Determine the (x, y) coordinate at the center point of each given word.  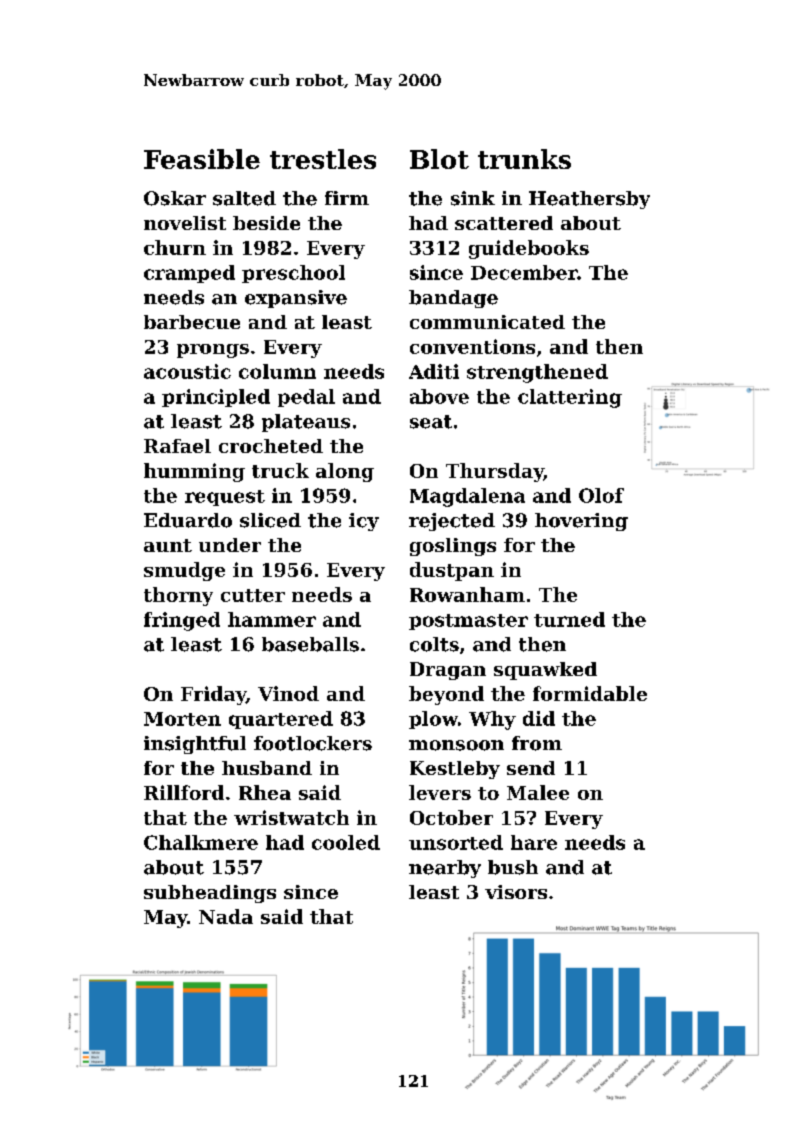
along (345, 472)
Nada (226, 916)
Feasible (202, 159)
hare (534, 842)
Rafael (177, 446)
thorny (178, 596)
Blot (439, 159)
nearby (445, 869)
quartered (281, 720)
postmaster (468, 622)
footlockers (313, 743)
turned (569, 619)
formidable (590, 693)
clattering (570, 398)
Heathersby (589, 200)
